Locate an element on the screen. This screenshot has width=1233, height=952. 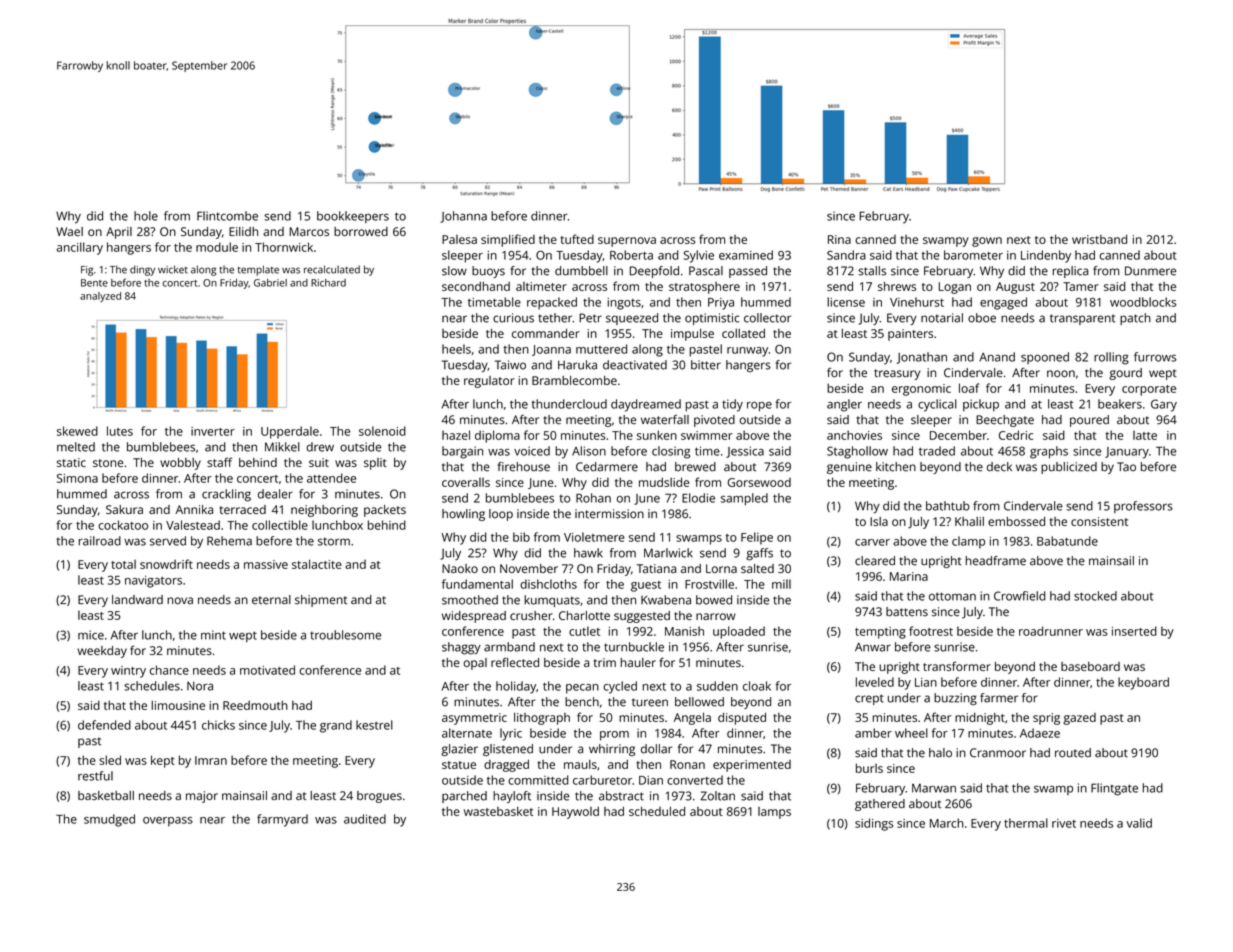
wastebasket is located at coordinates (498, 811).
